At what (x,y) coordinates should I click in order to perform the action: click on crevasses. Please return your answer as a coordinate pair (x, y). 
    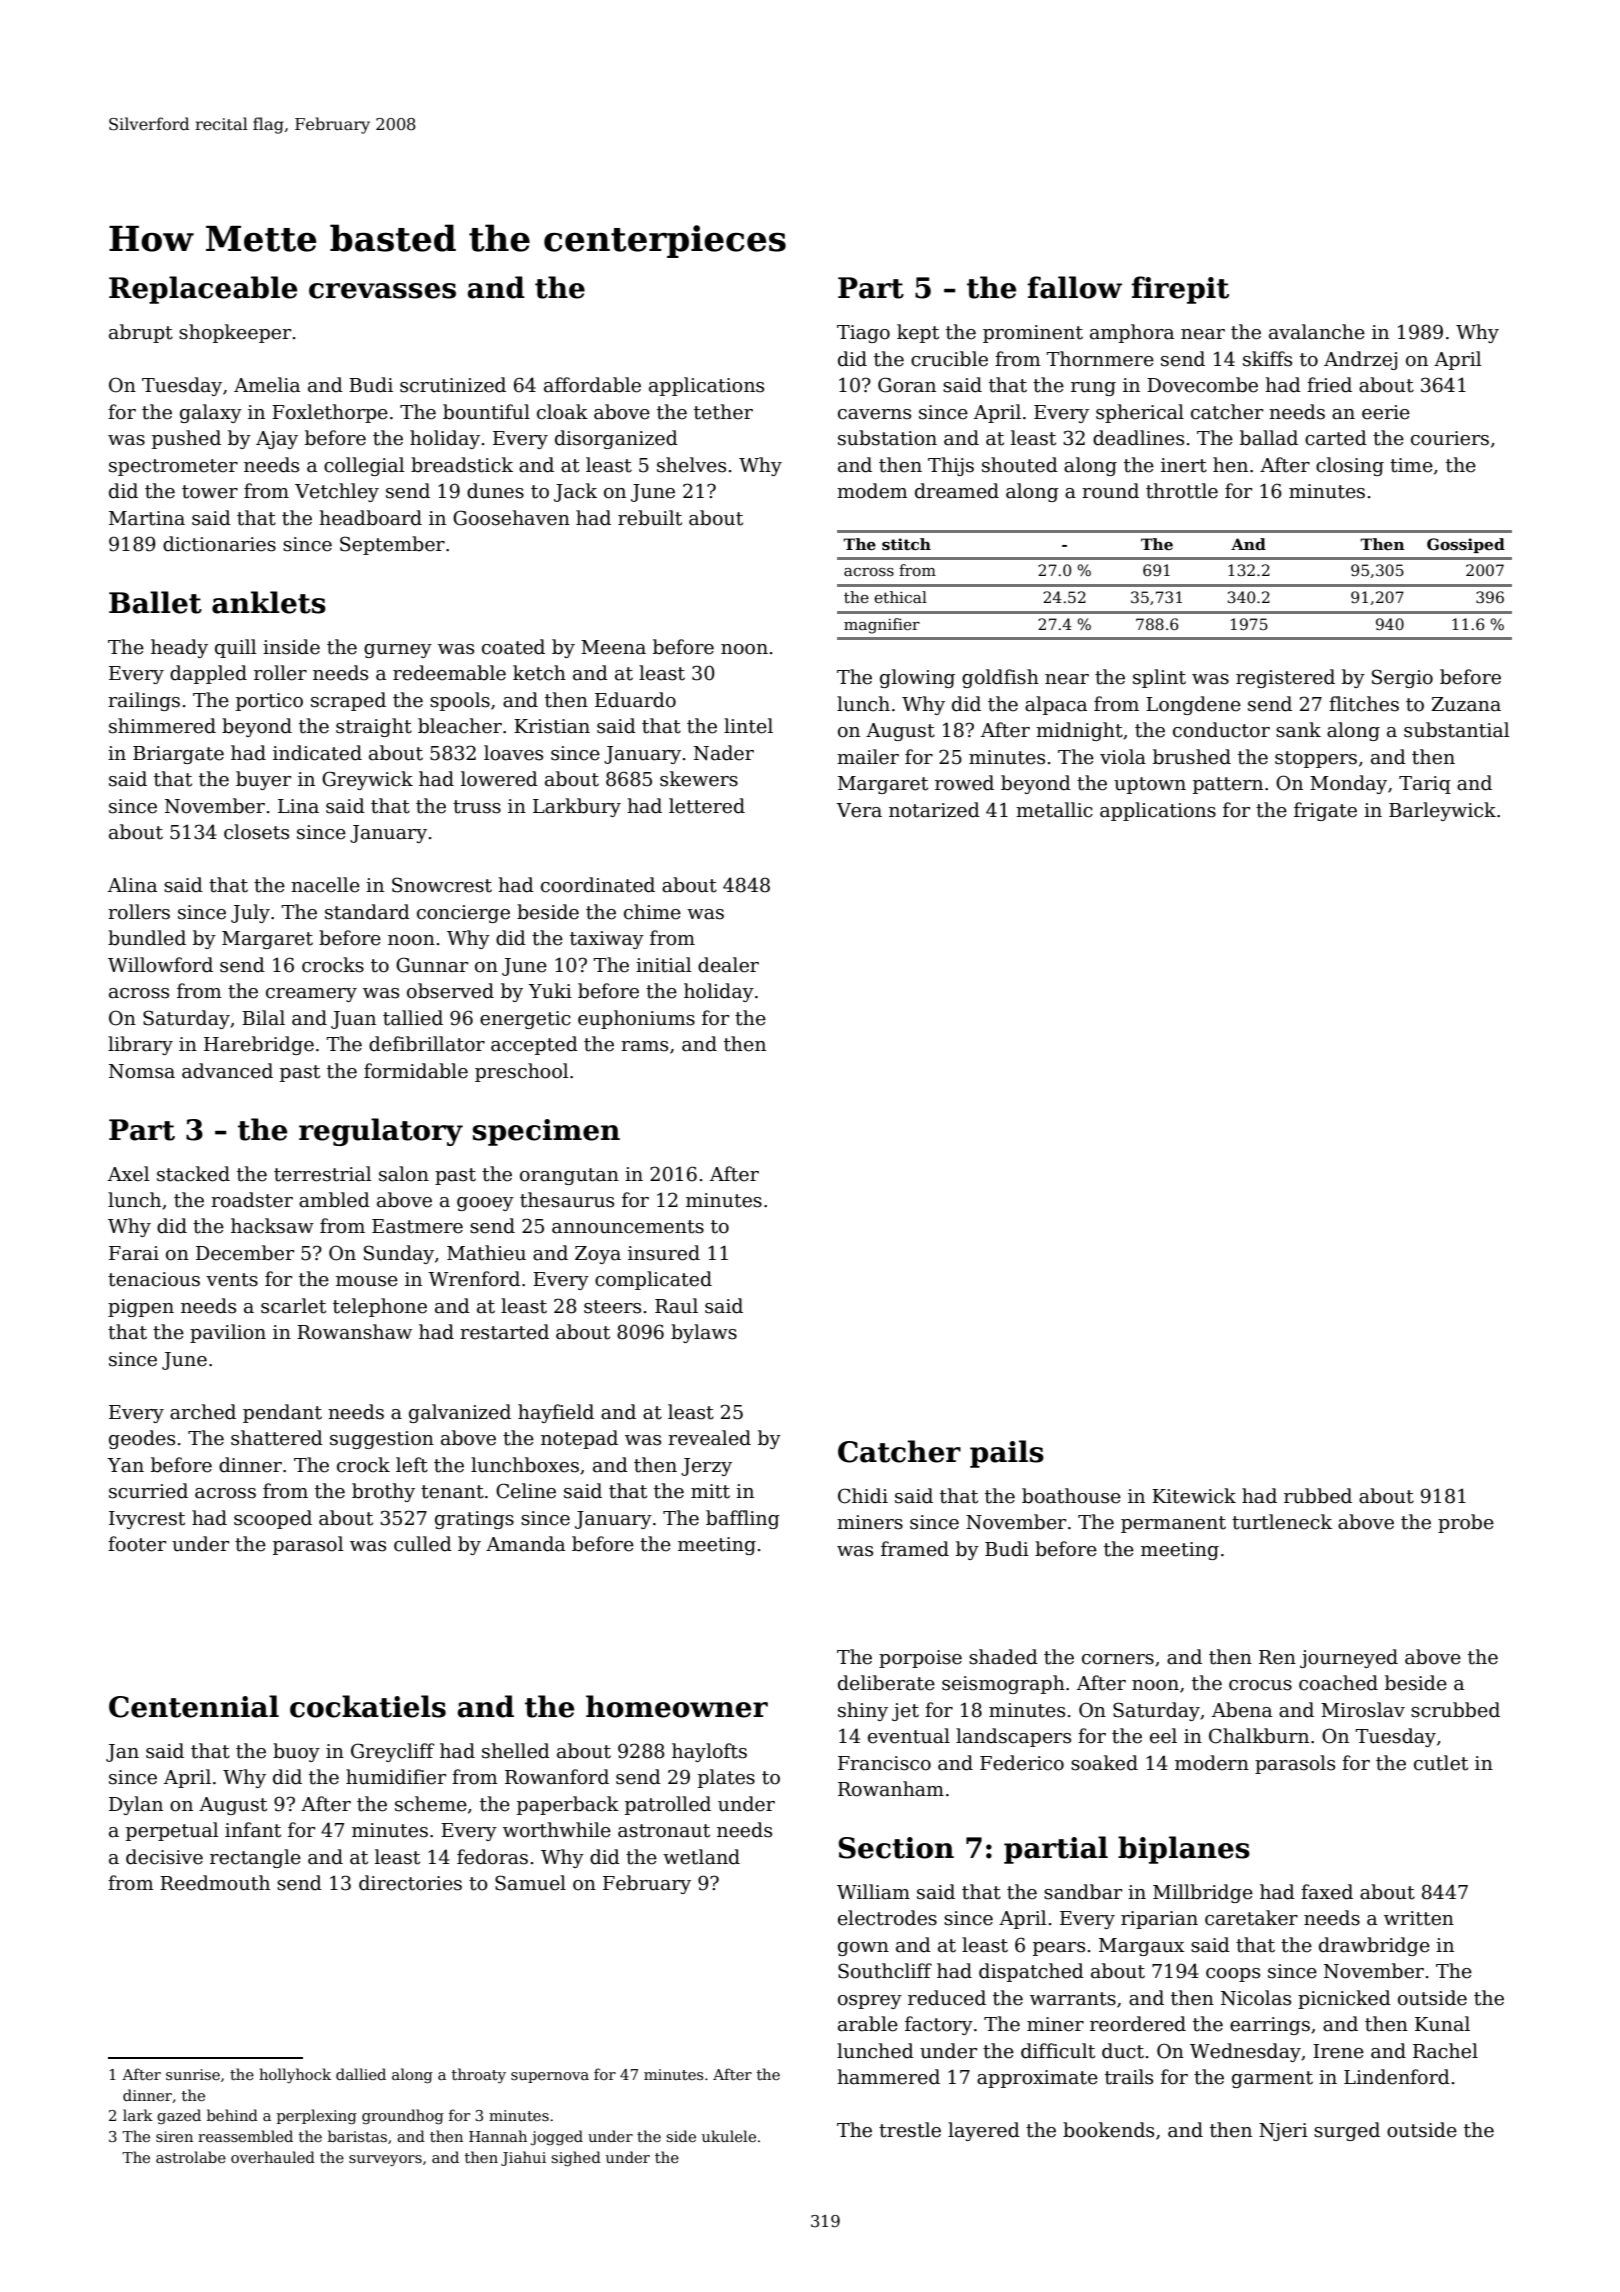
    Looking at the image, I should click on (382, 291).
